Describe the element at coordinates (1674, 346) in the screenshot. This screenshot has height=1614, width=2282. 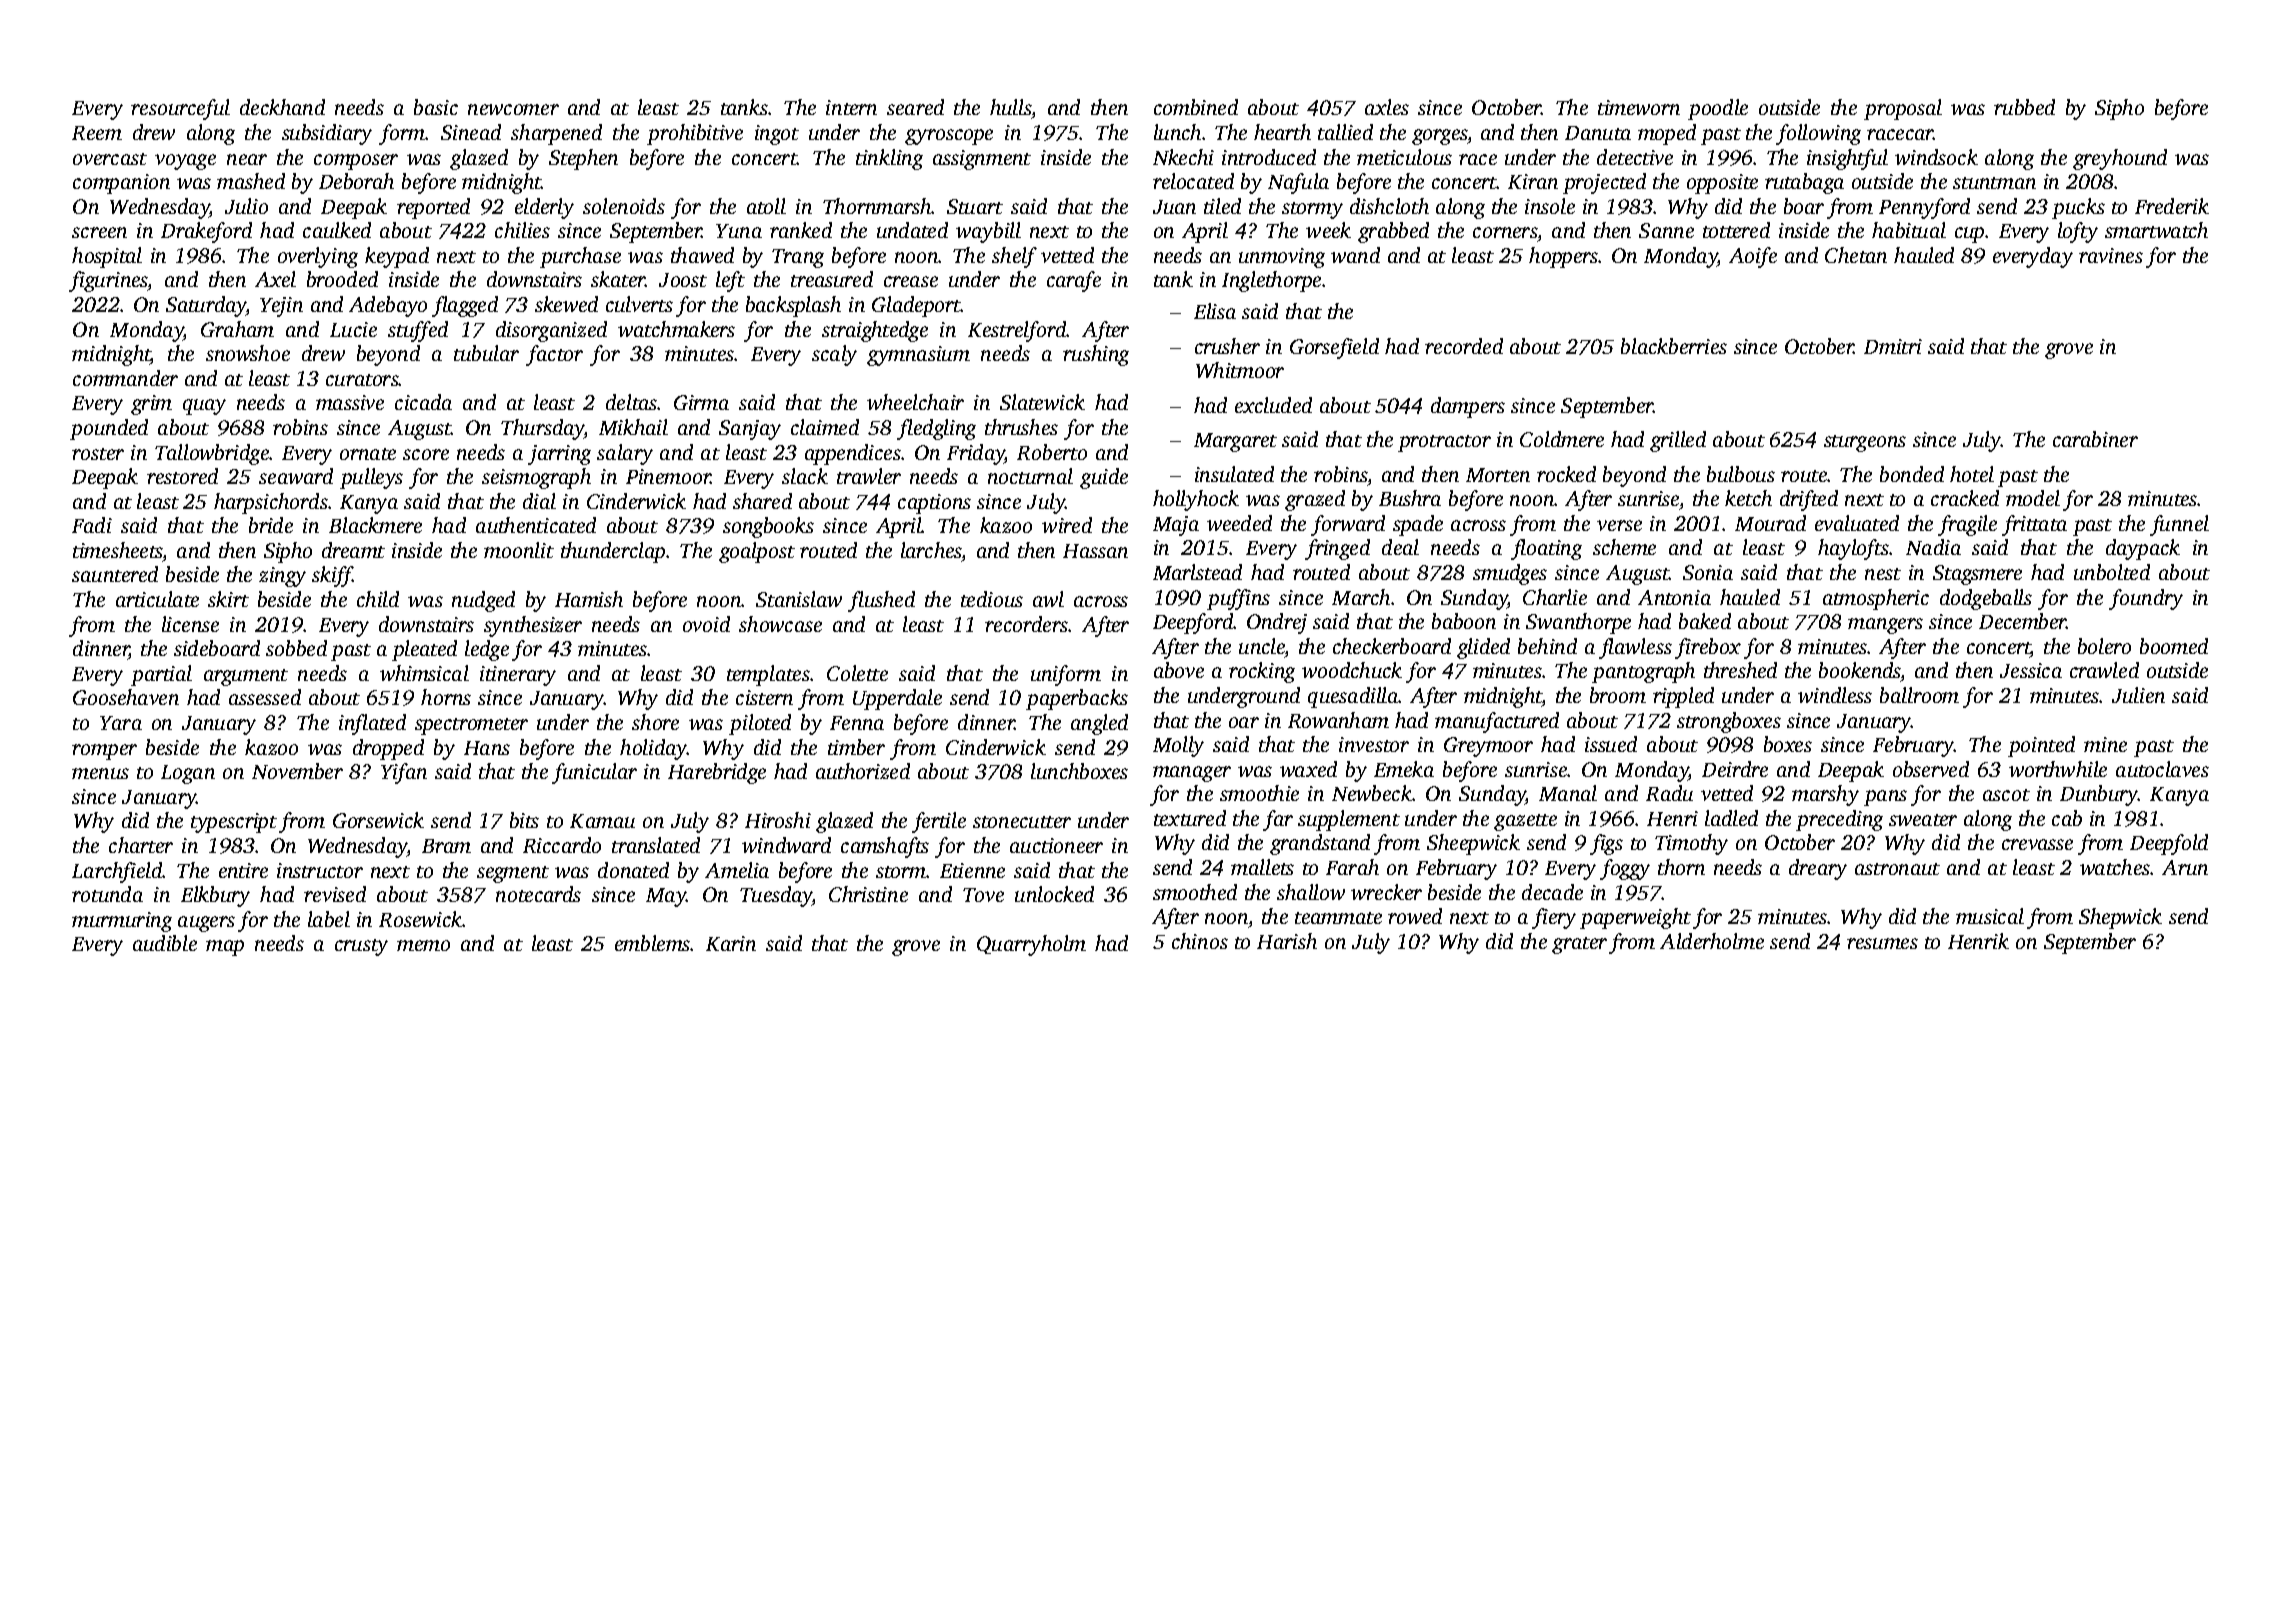
I see `blackberries` at that location.
